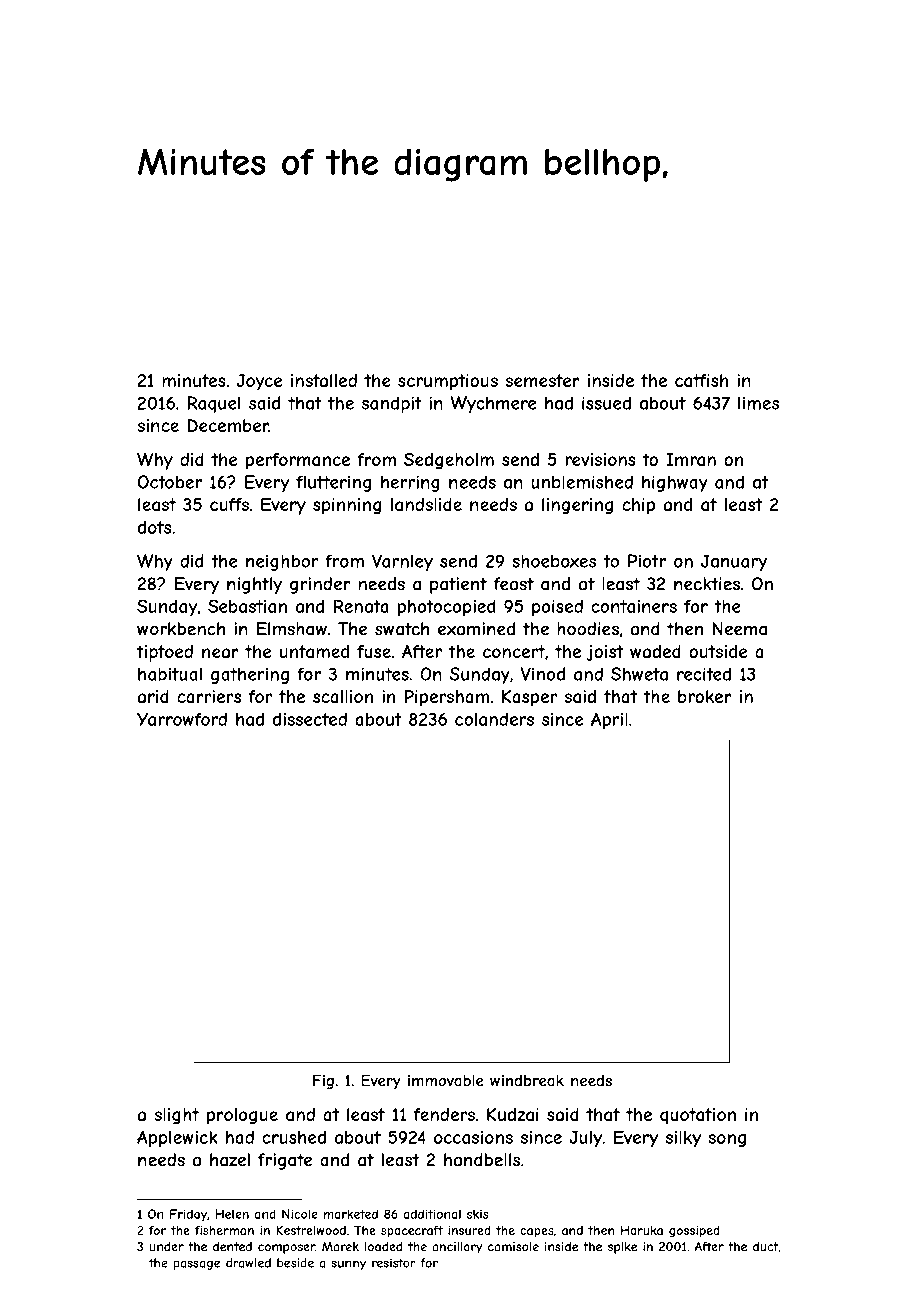 The width and height of the image is (924, 1314). Describe the element at coordinates (323, 1082) in the image. I see `Fig` at that location.
